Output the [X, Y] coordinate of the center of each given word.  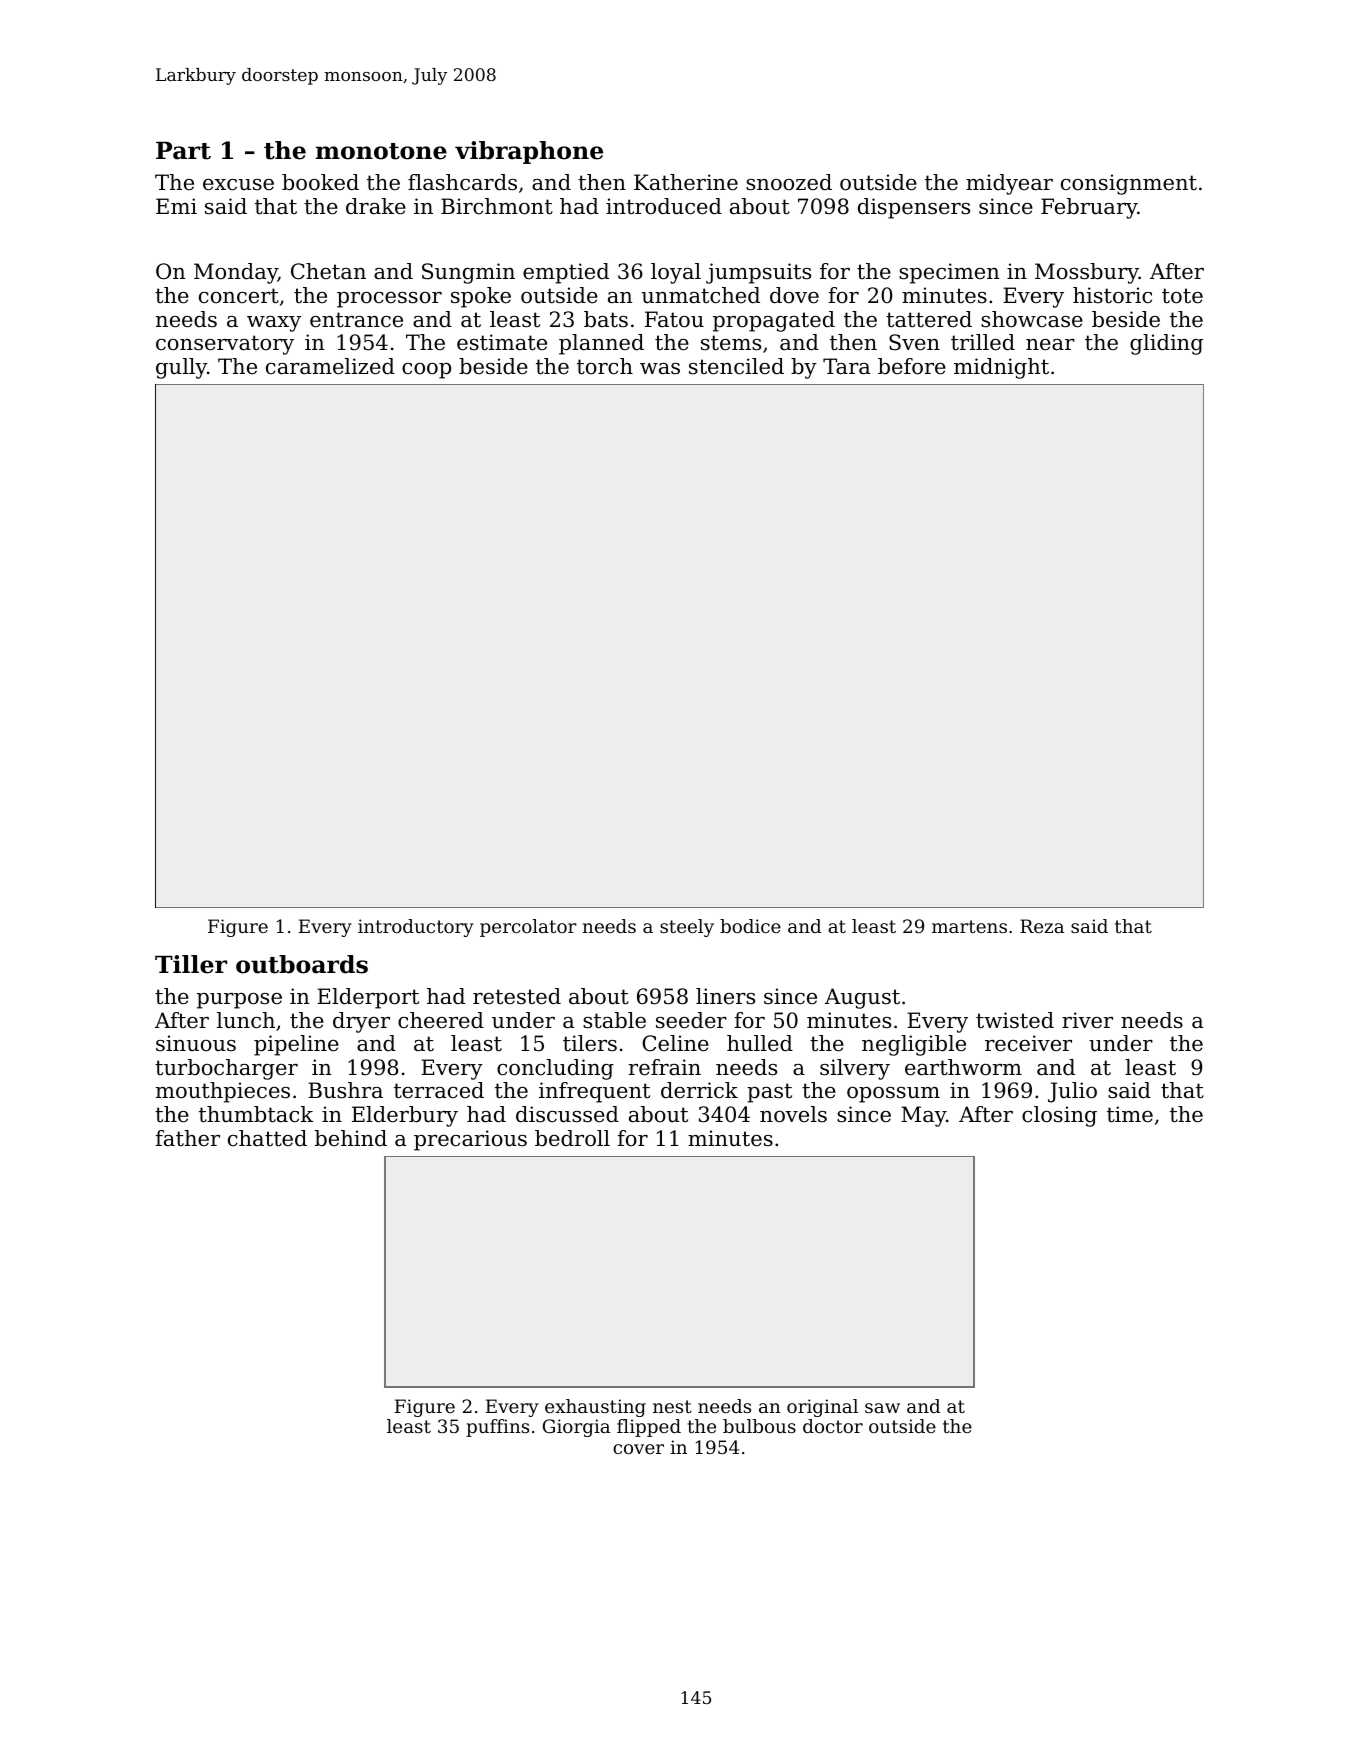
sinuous [196, 1043]
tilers [590, 1043]
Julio [1072, 1092]
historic [1112, 295]
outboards [302, 964]
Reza [1042, 926]
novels [793, 1114]
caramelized [330, 366]
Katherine [686, 182]
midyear [1009, 184]
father [188, 1138]
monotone [381, 151]
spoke [481, 297]
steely [687, 928]
